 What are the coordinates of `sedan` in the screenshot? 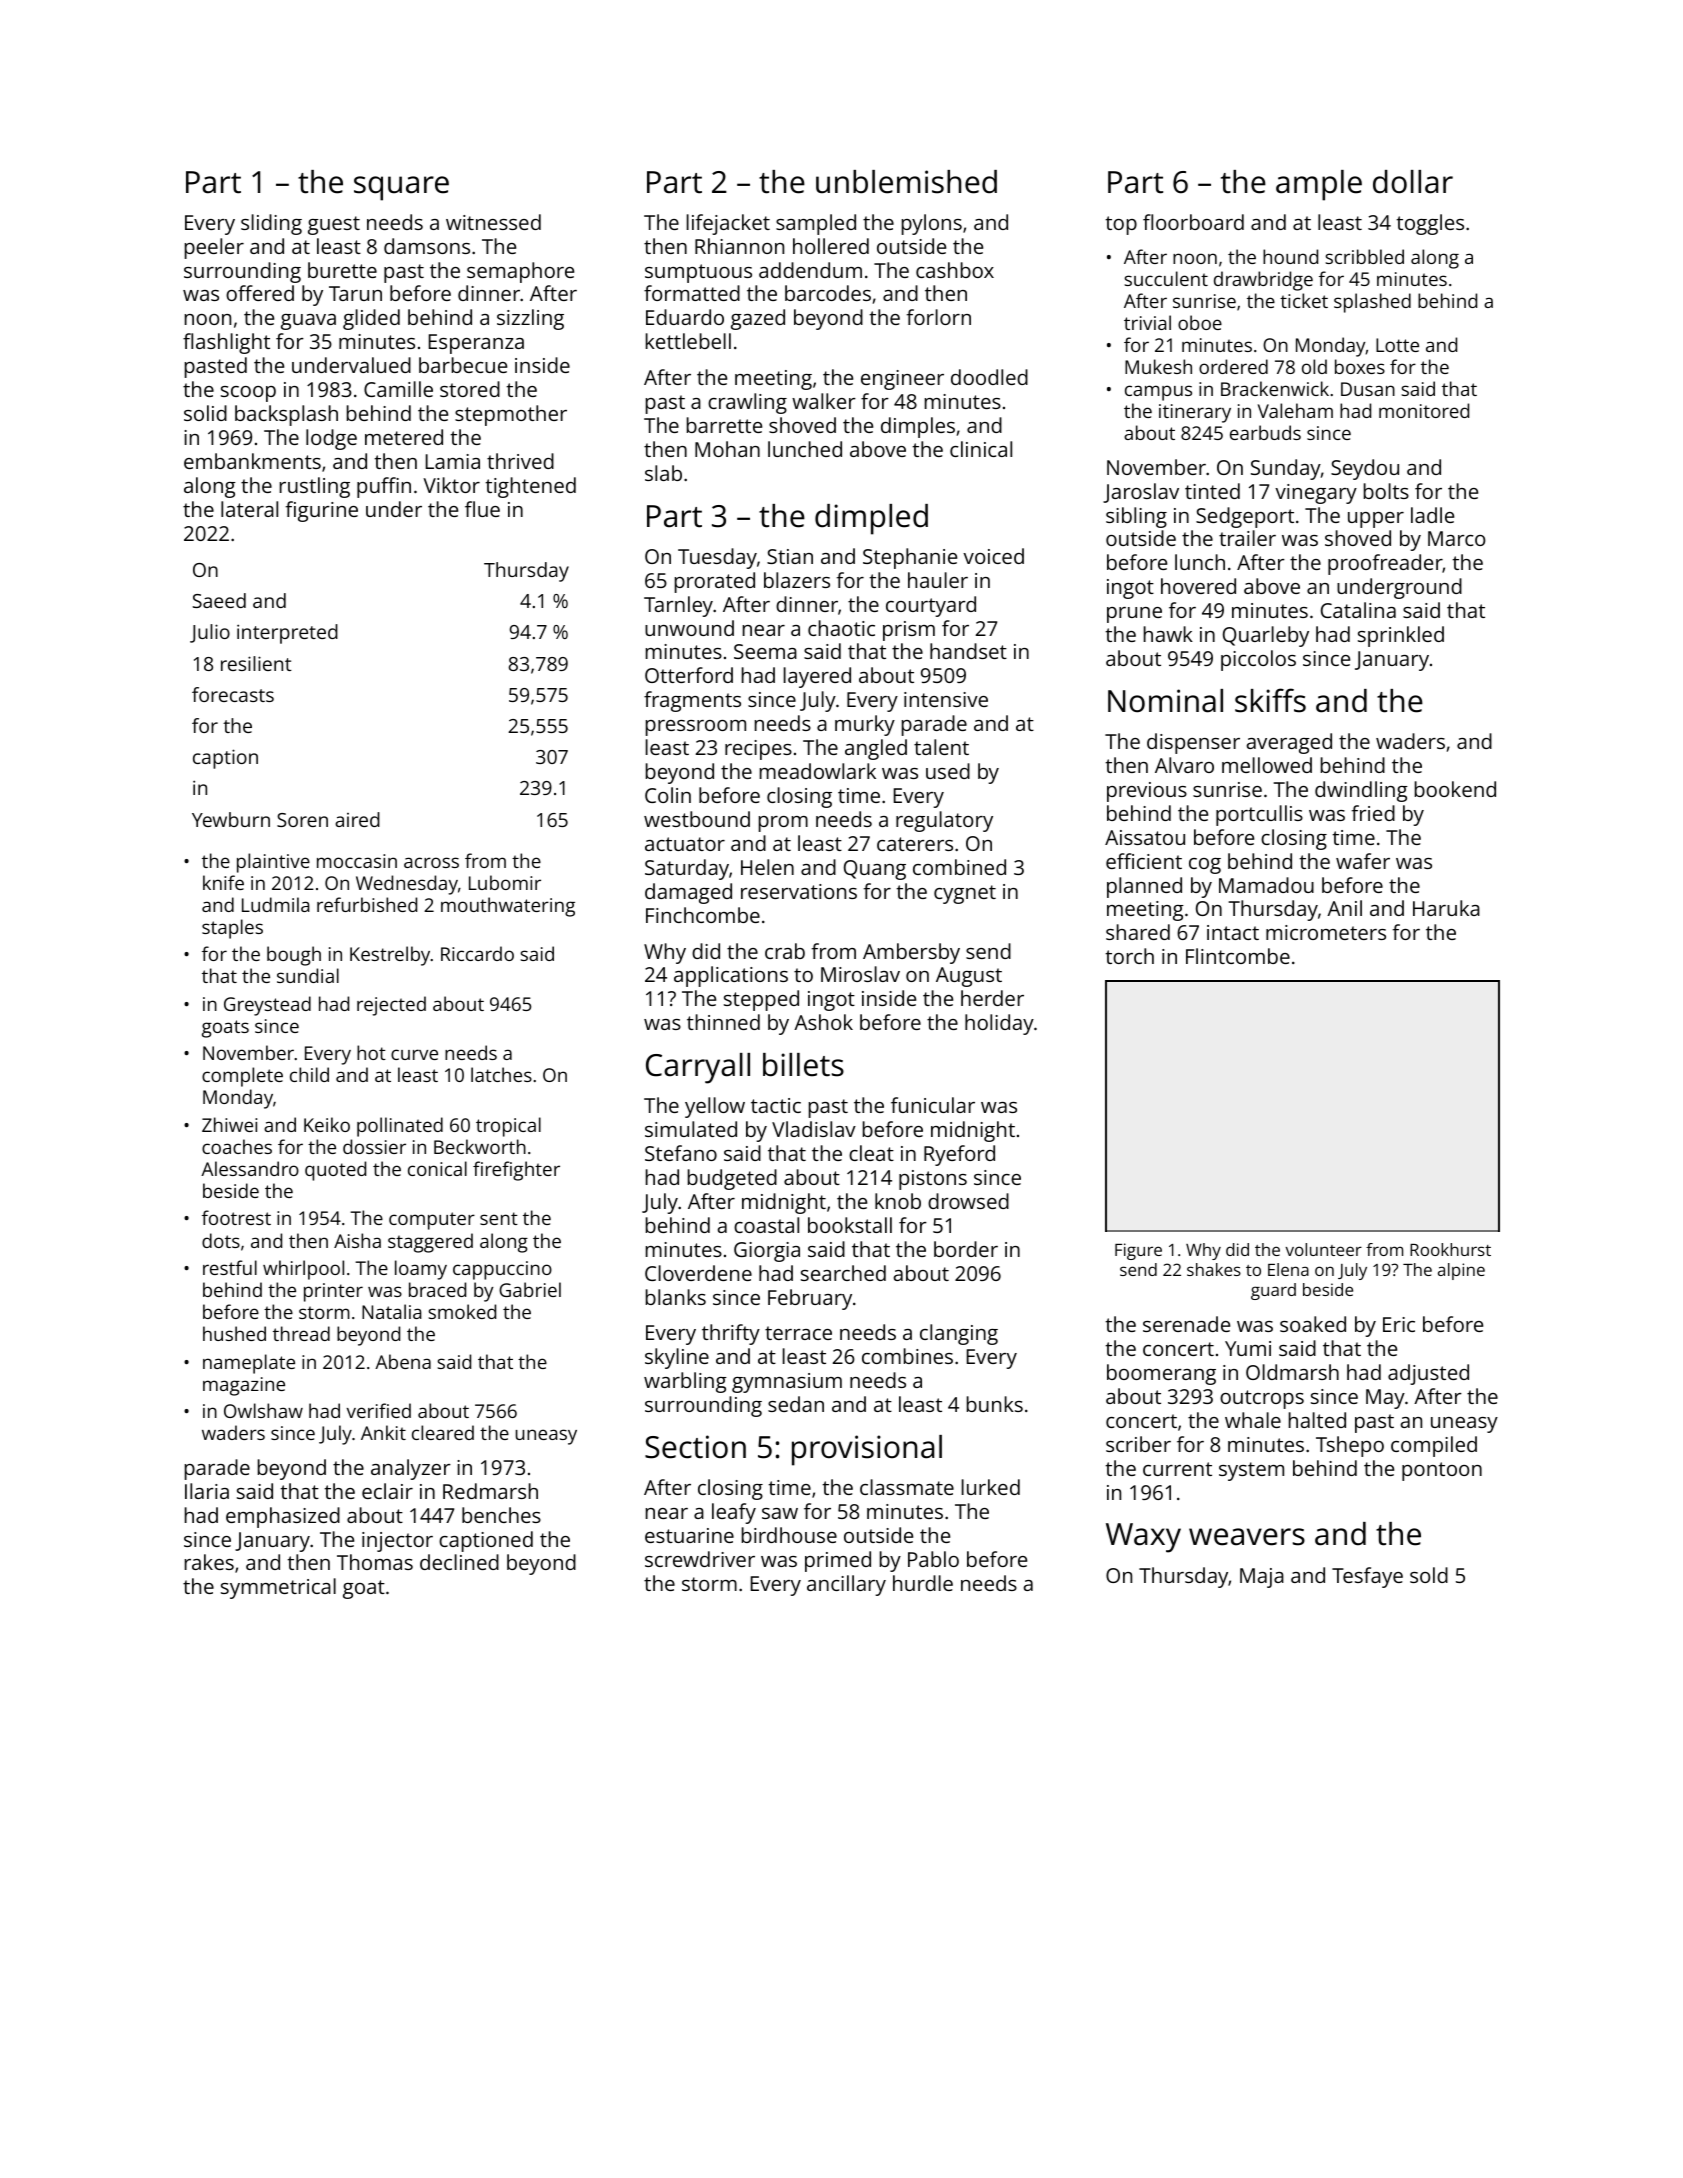 It's located at (796, 1404).
